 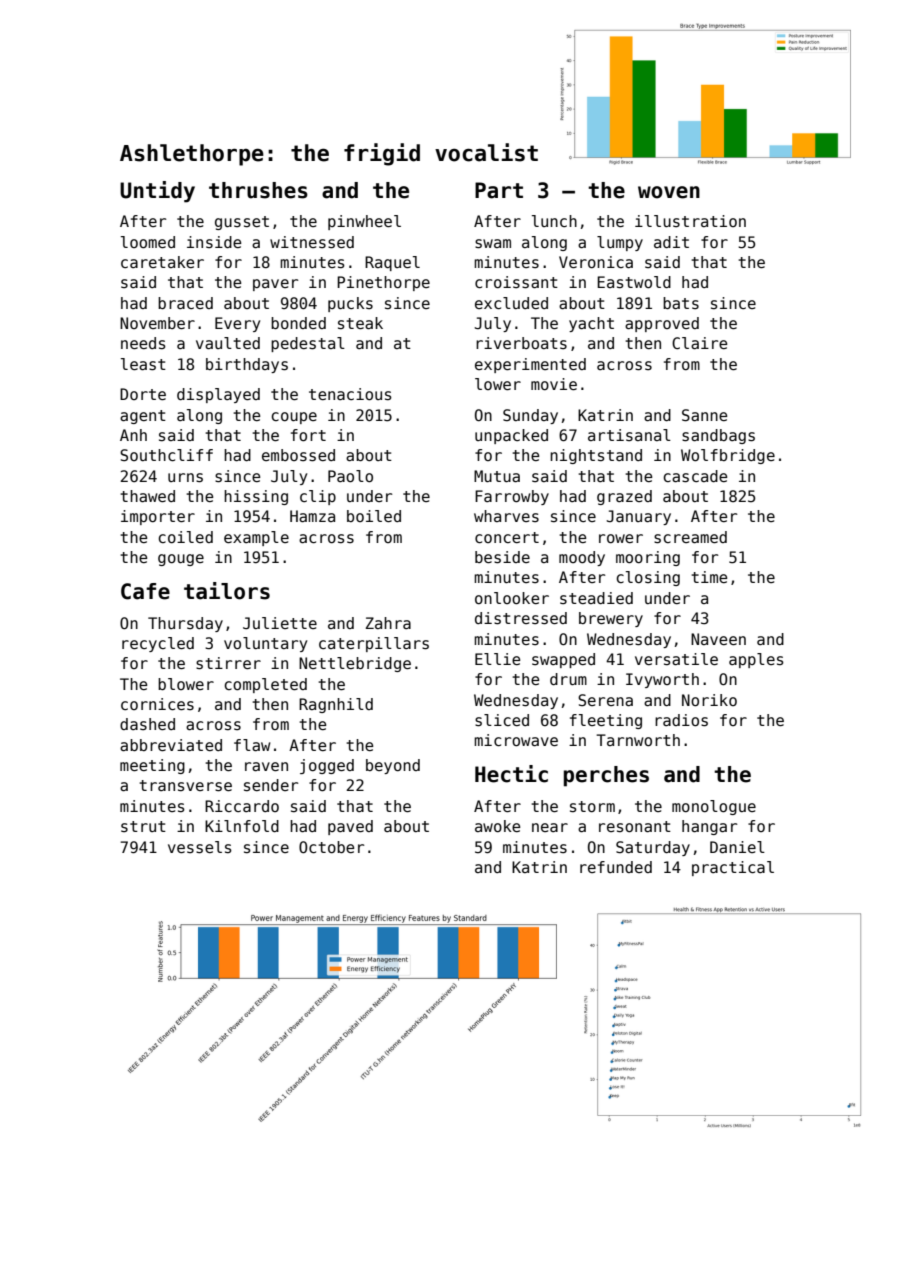 I want to click on woven, so click(x=669, y=192).
